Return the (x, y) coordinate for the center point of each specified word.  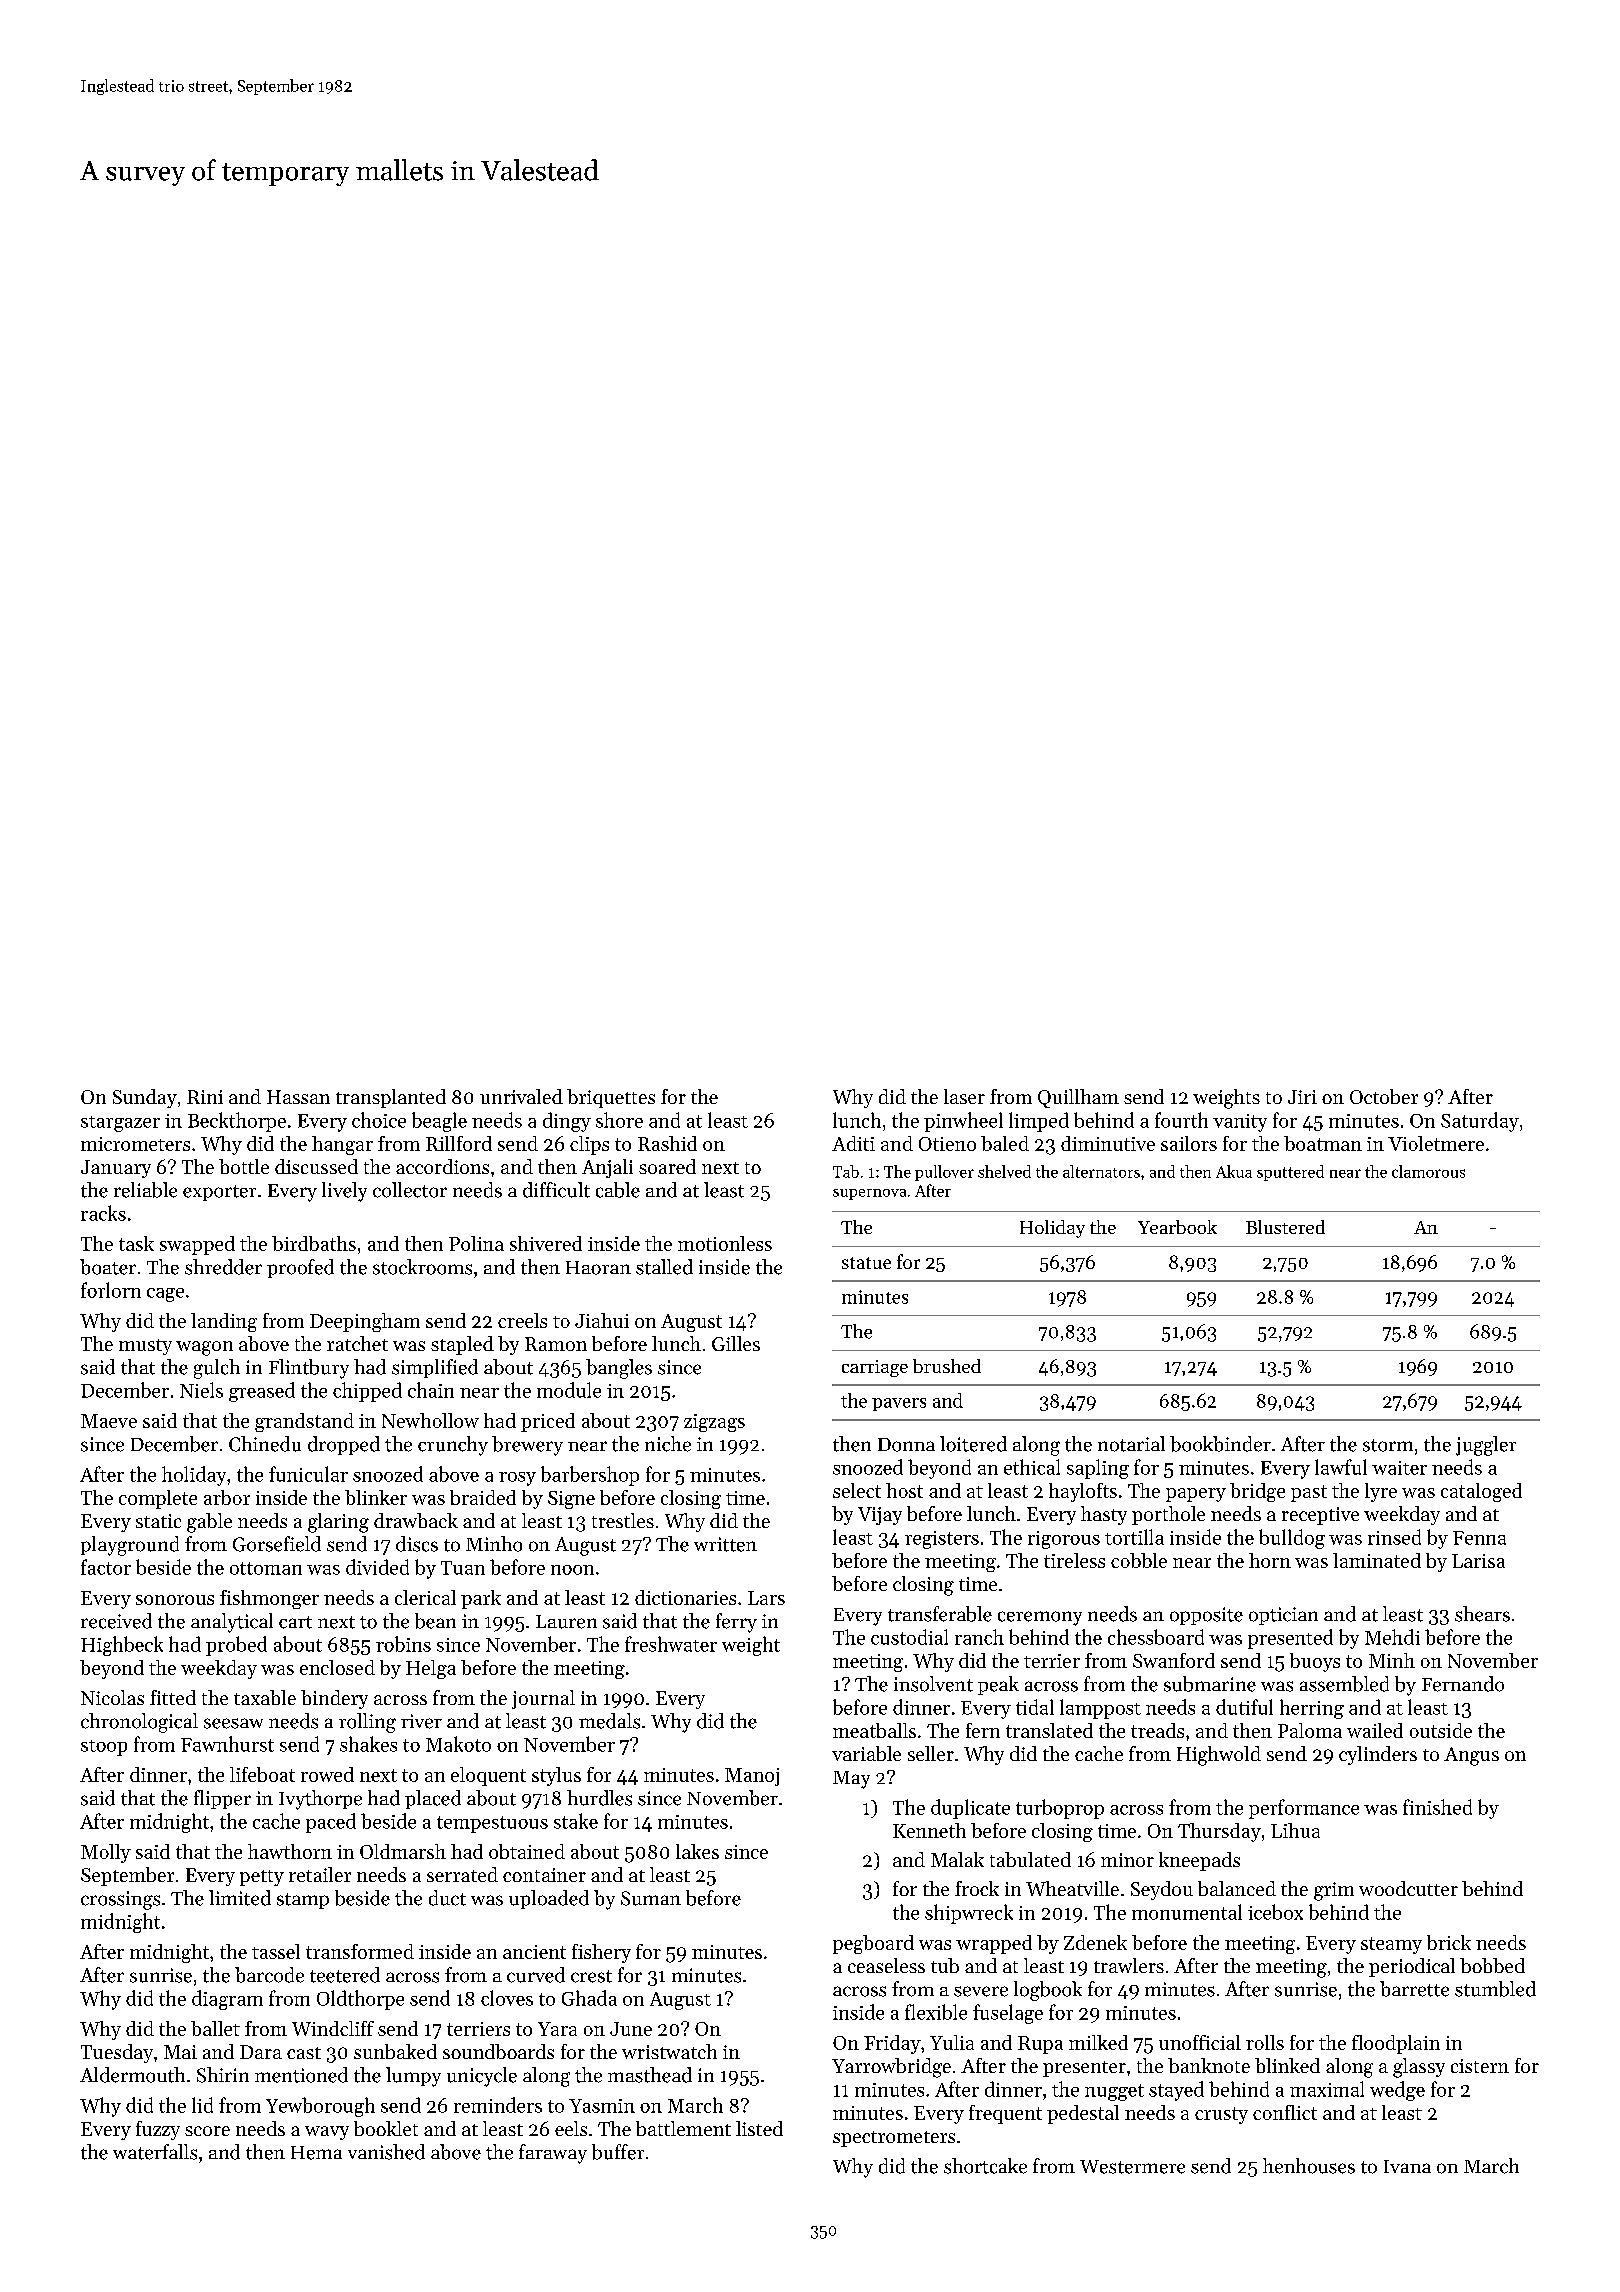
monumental (1187, 1912)
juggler (1486, 1446)
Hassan (298, 1097)
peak (998, 1685)
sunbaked (395, 2051)
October (1384, 1096)
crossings (120, 1900)
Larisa (1478, 1561)
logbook (1048, 1991)
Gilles (736, 1343)
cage (165, 1295)
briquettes (611, 1098)
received (116, 1621)
